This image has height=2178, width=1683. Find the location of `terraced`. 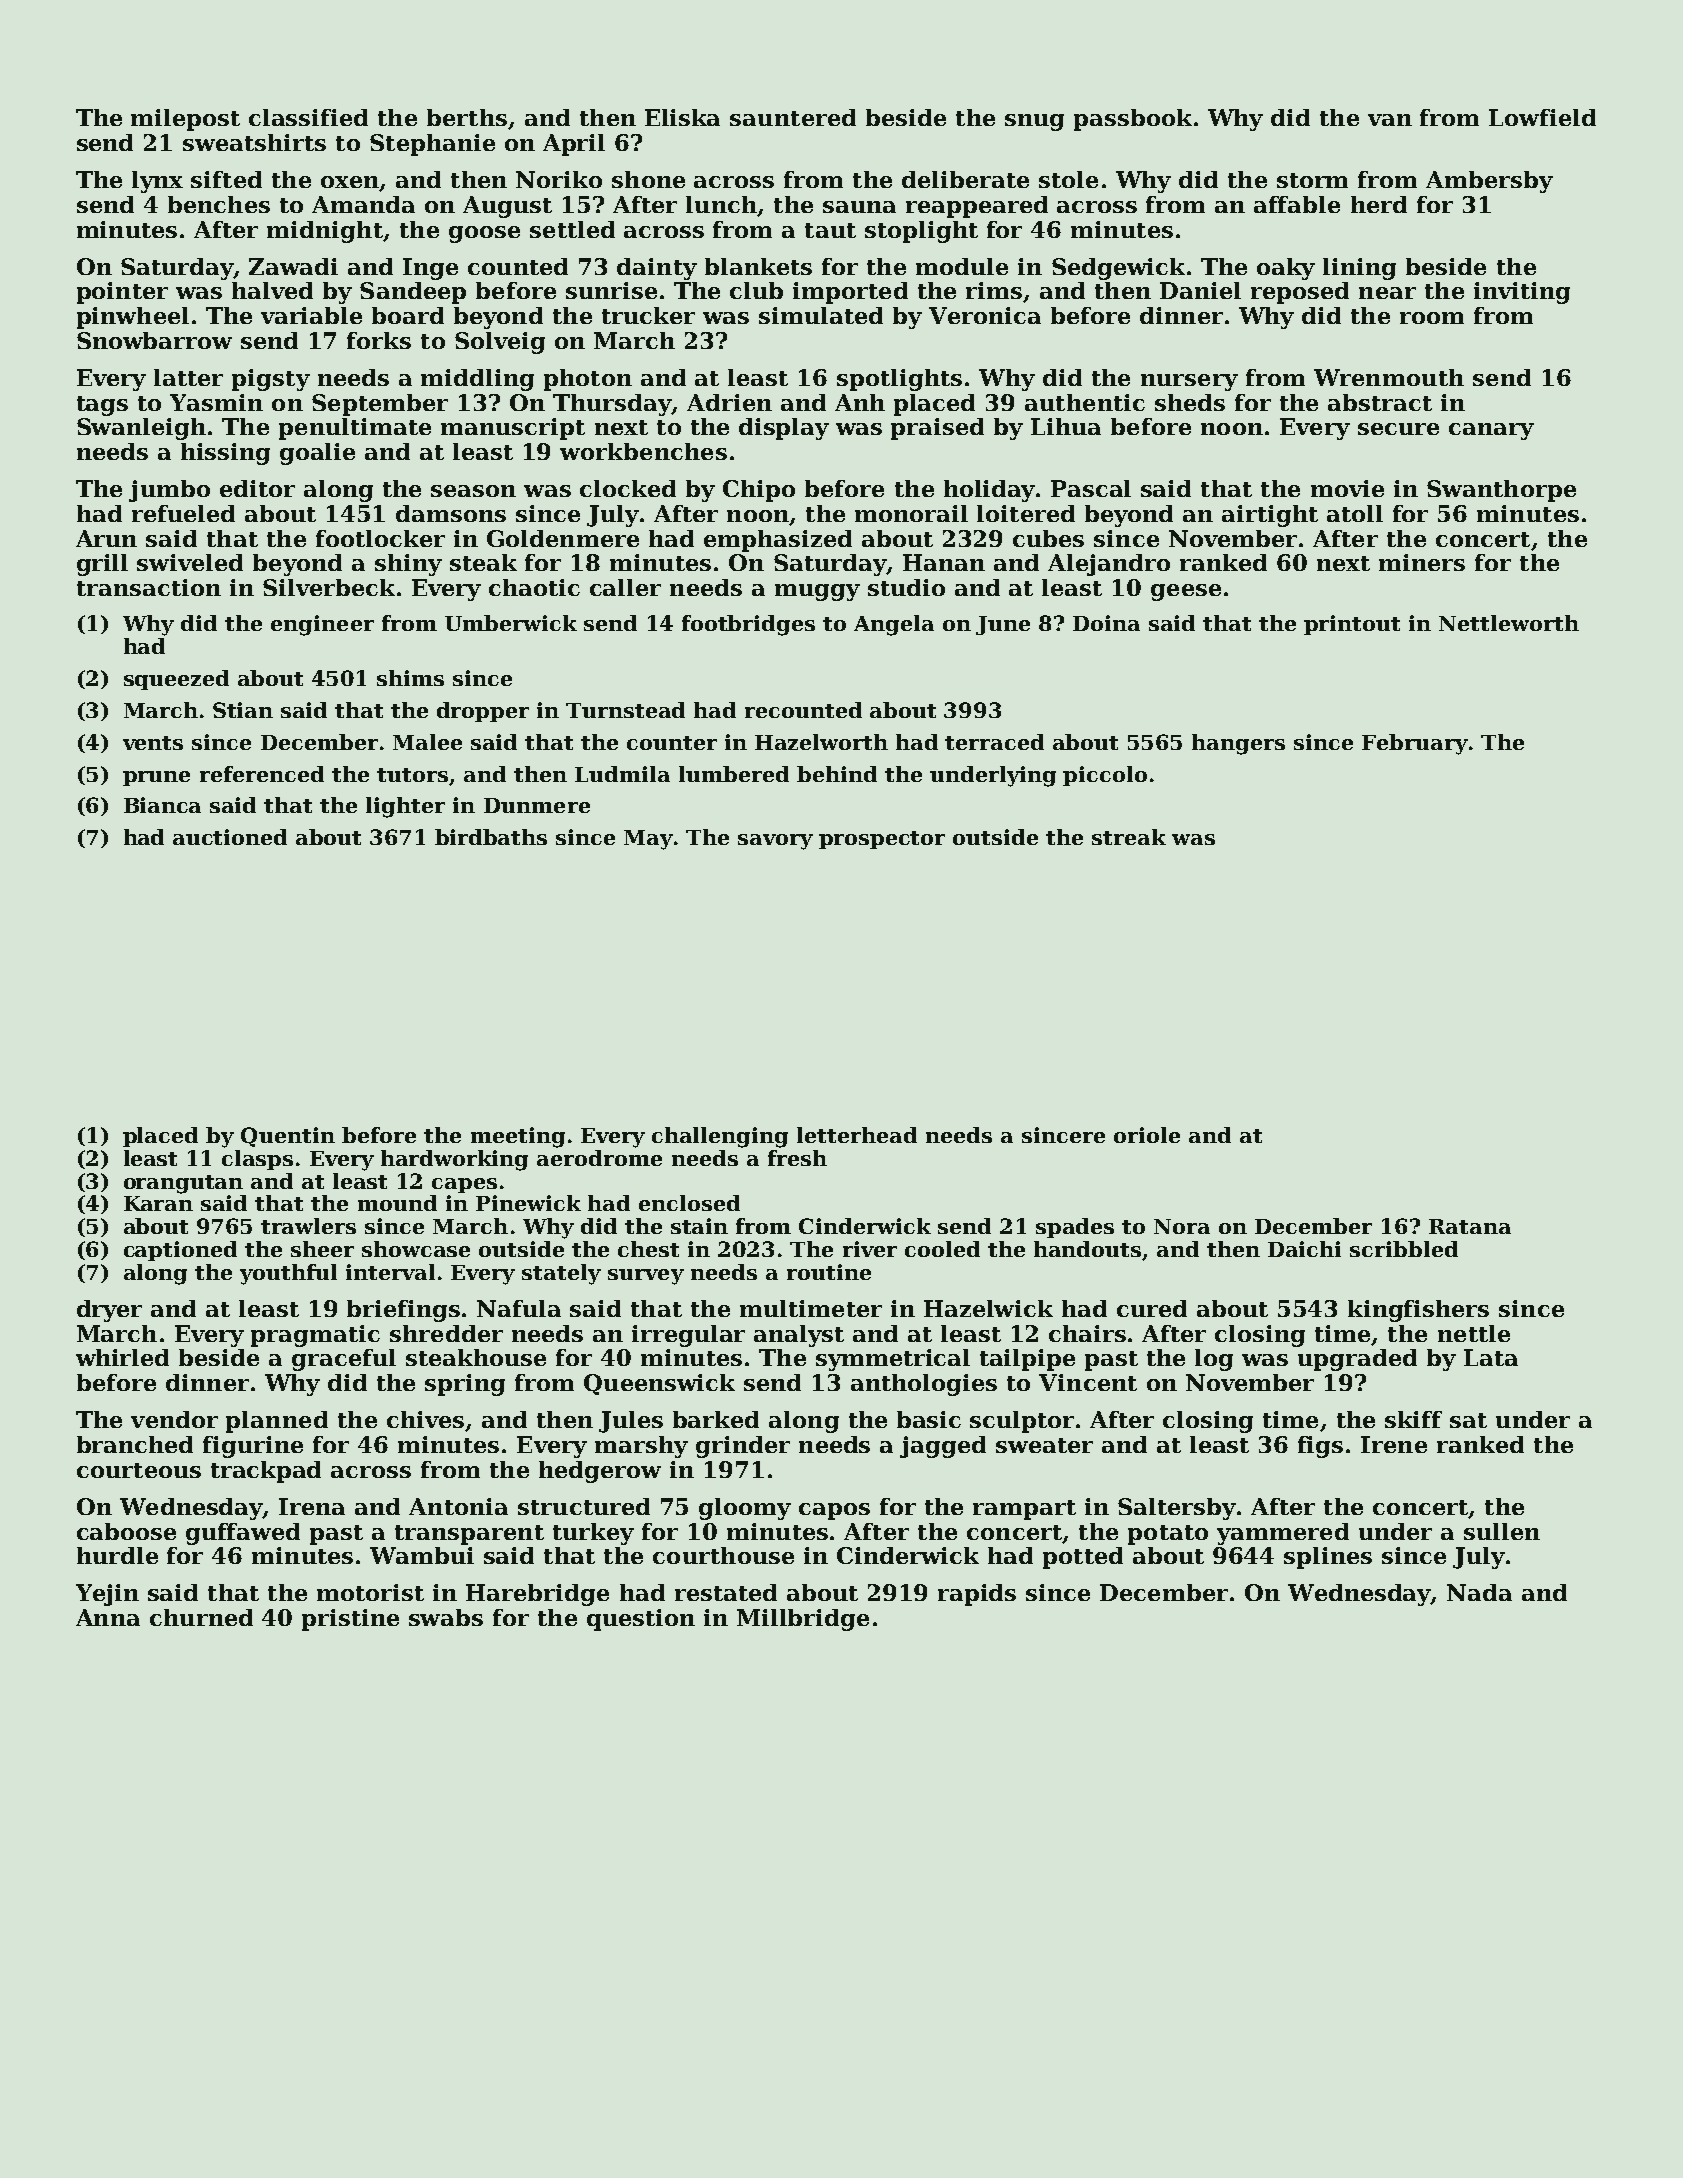

terraced is located at coordinates (994, 742).
